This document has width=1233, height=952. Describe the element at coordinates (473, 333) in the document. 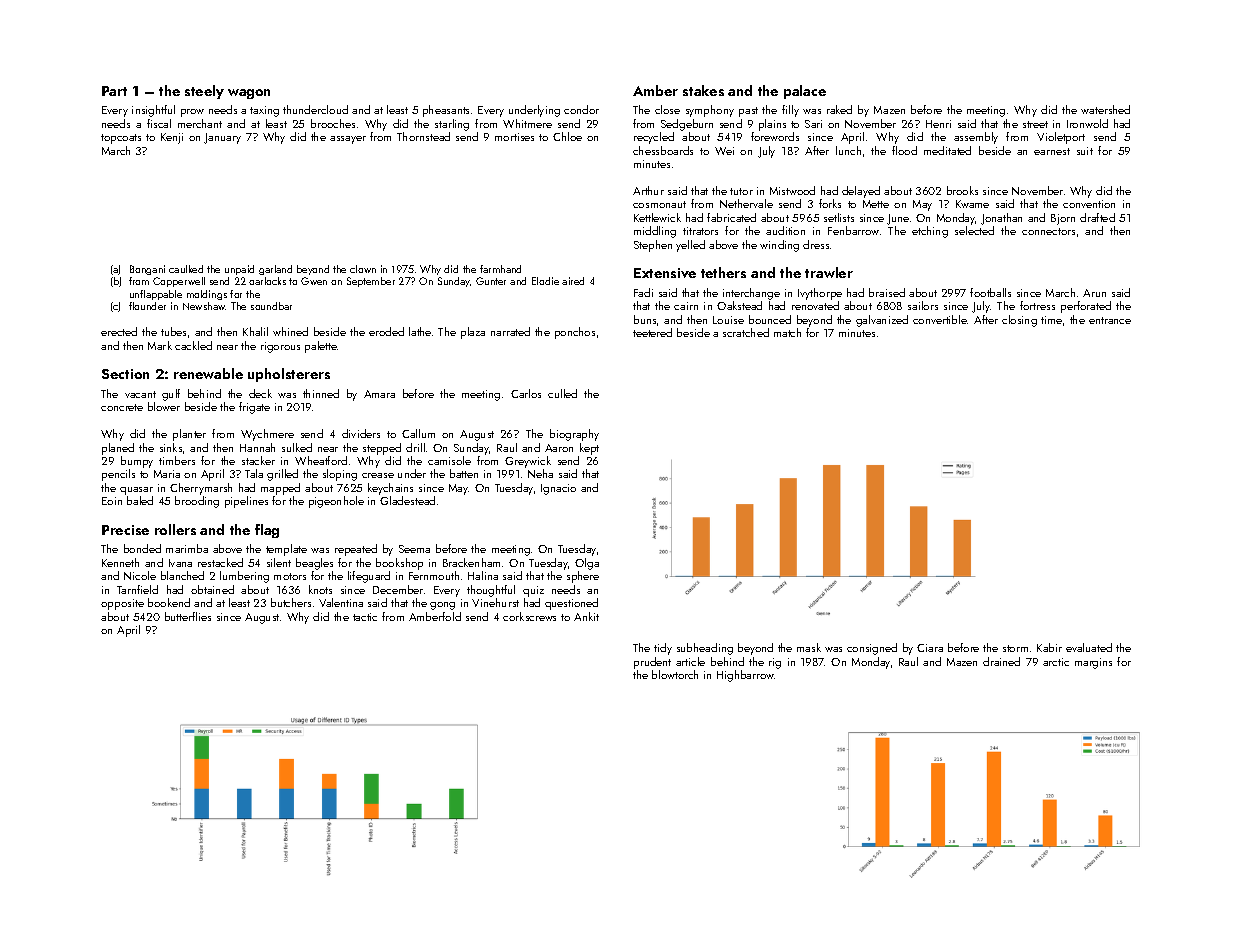

I see `plaza` at that location.
